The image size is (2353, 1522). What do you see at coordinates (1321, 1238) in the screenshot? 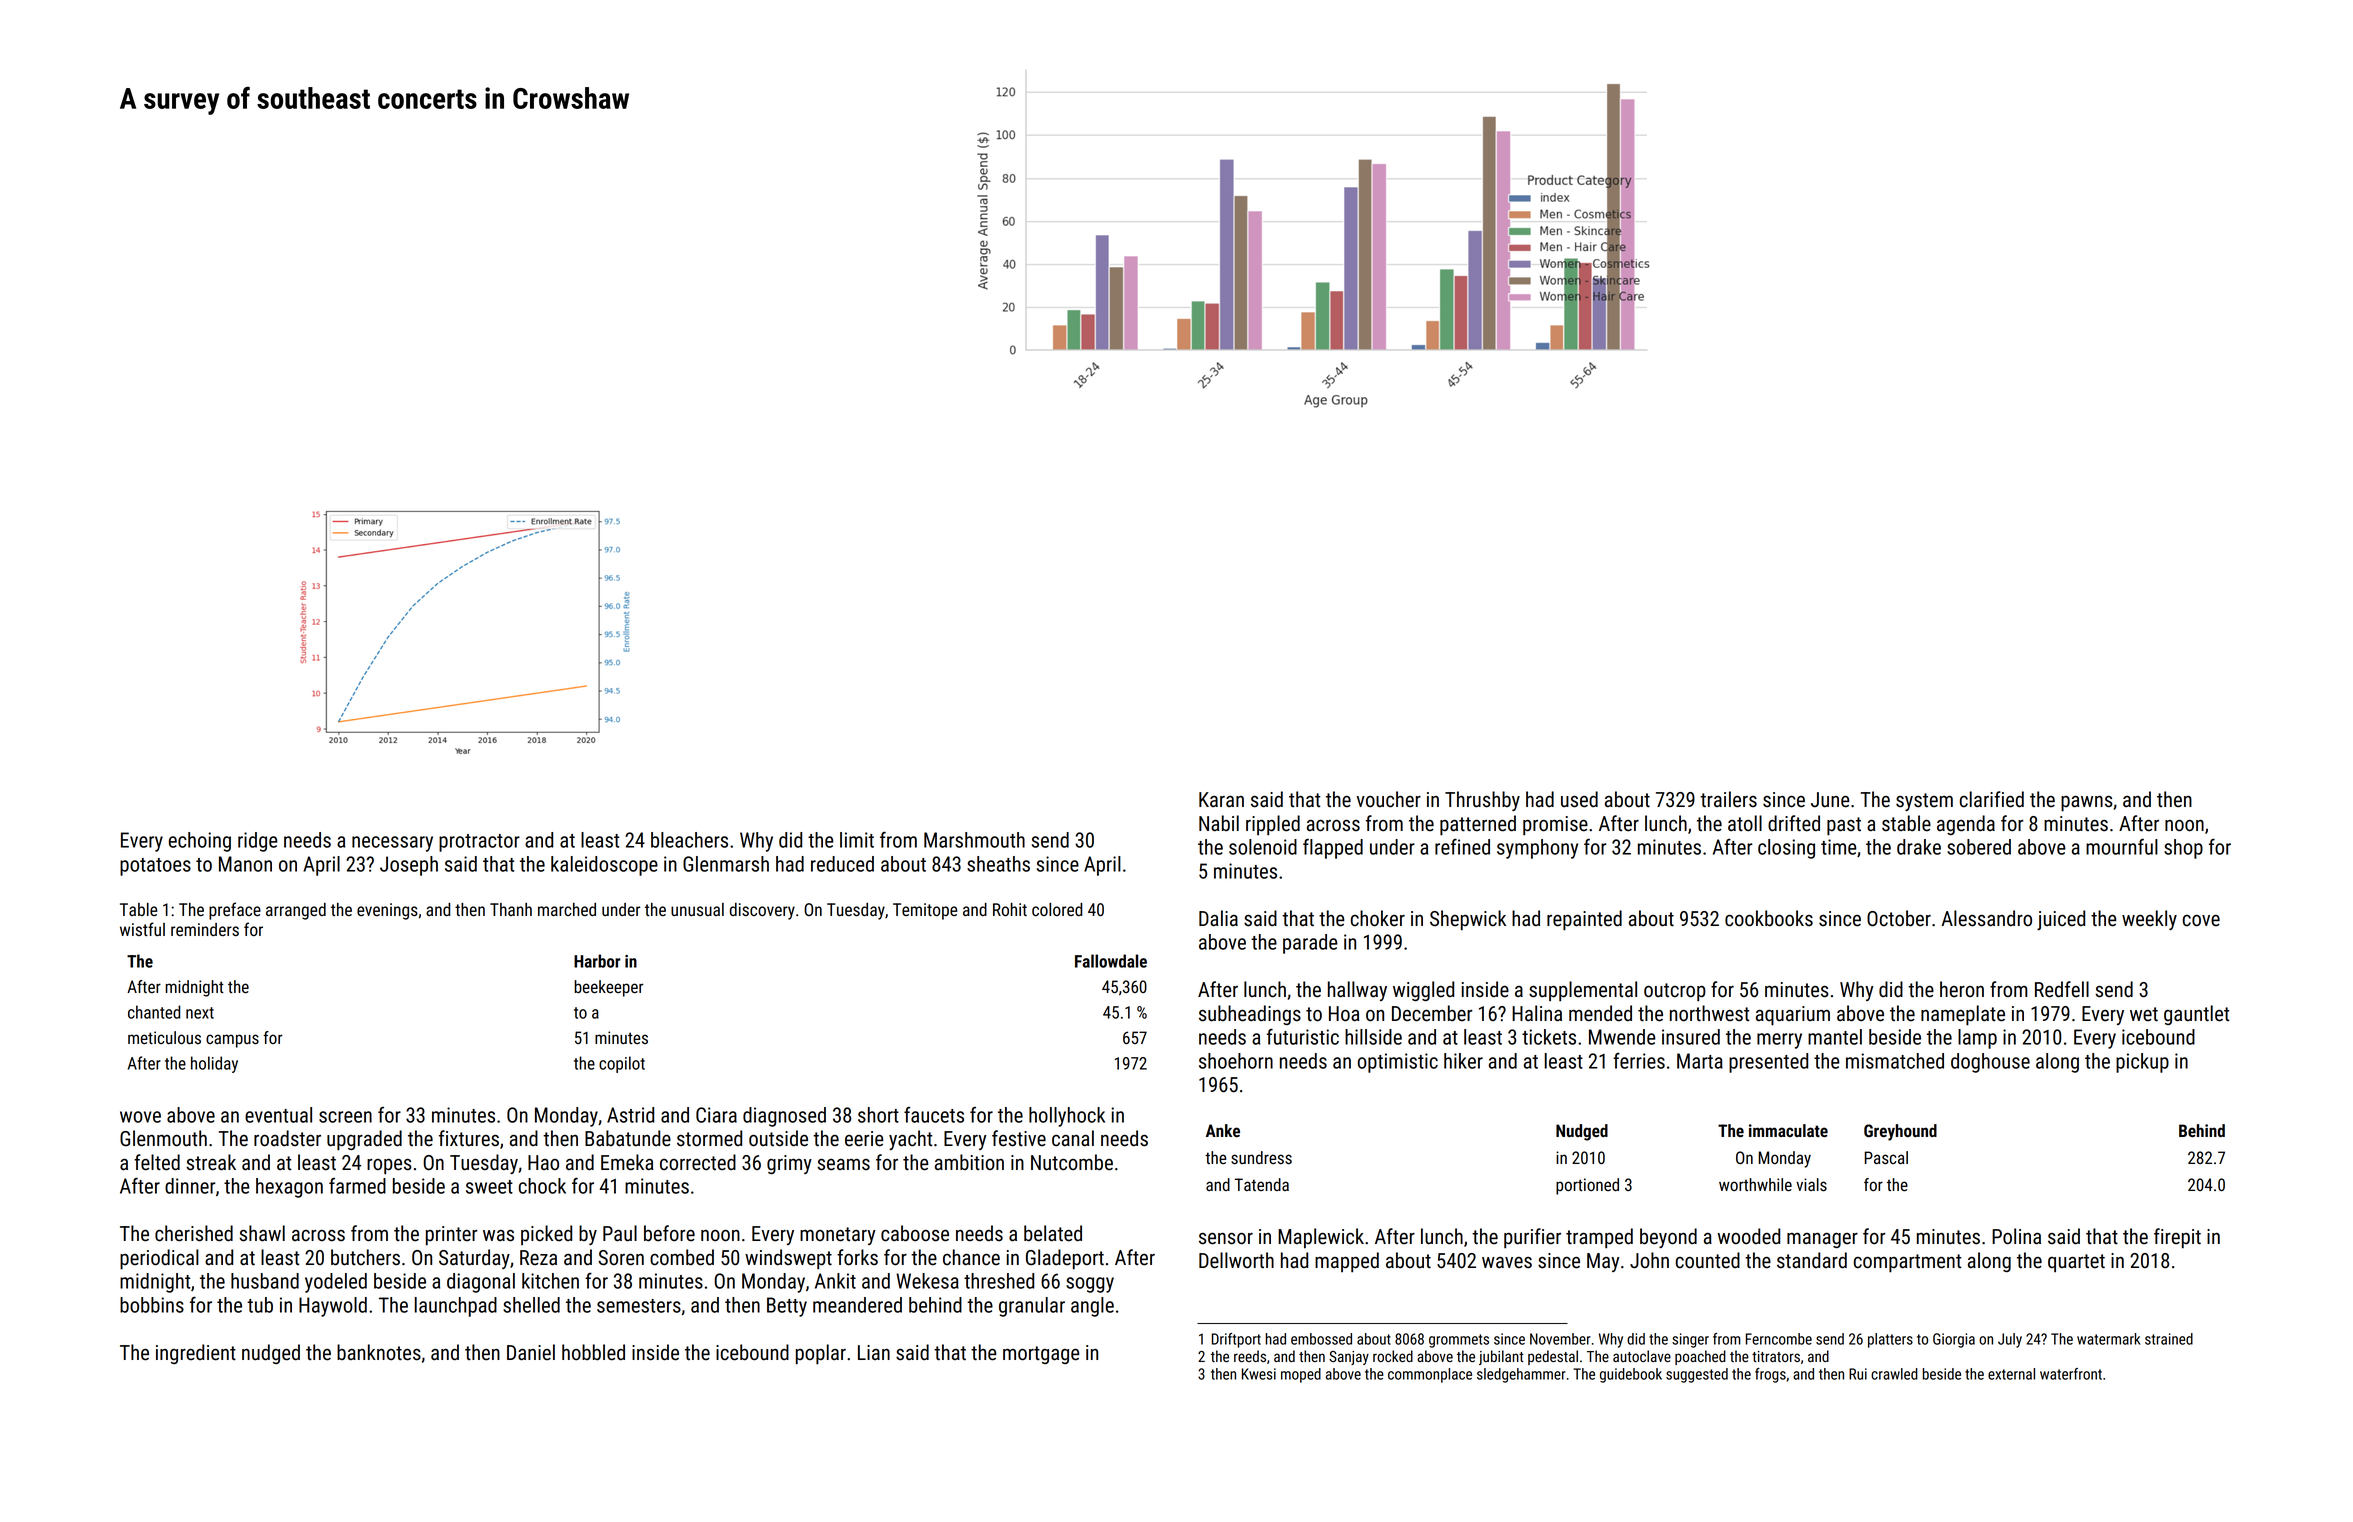
I see `Maplewick` at bounding box center [1321, 1238].
